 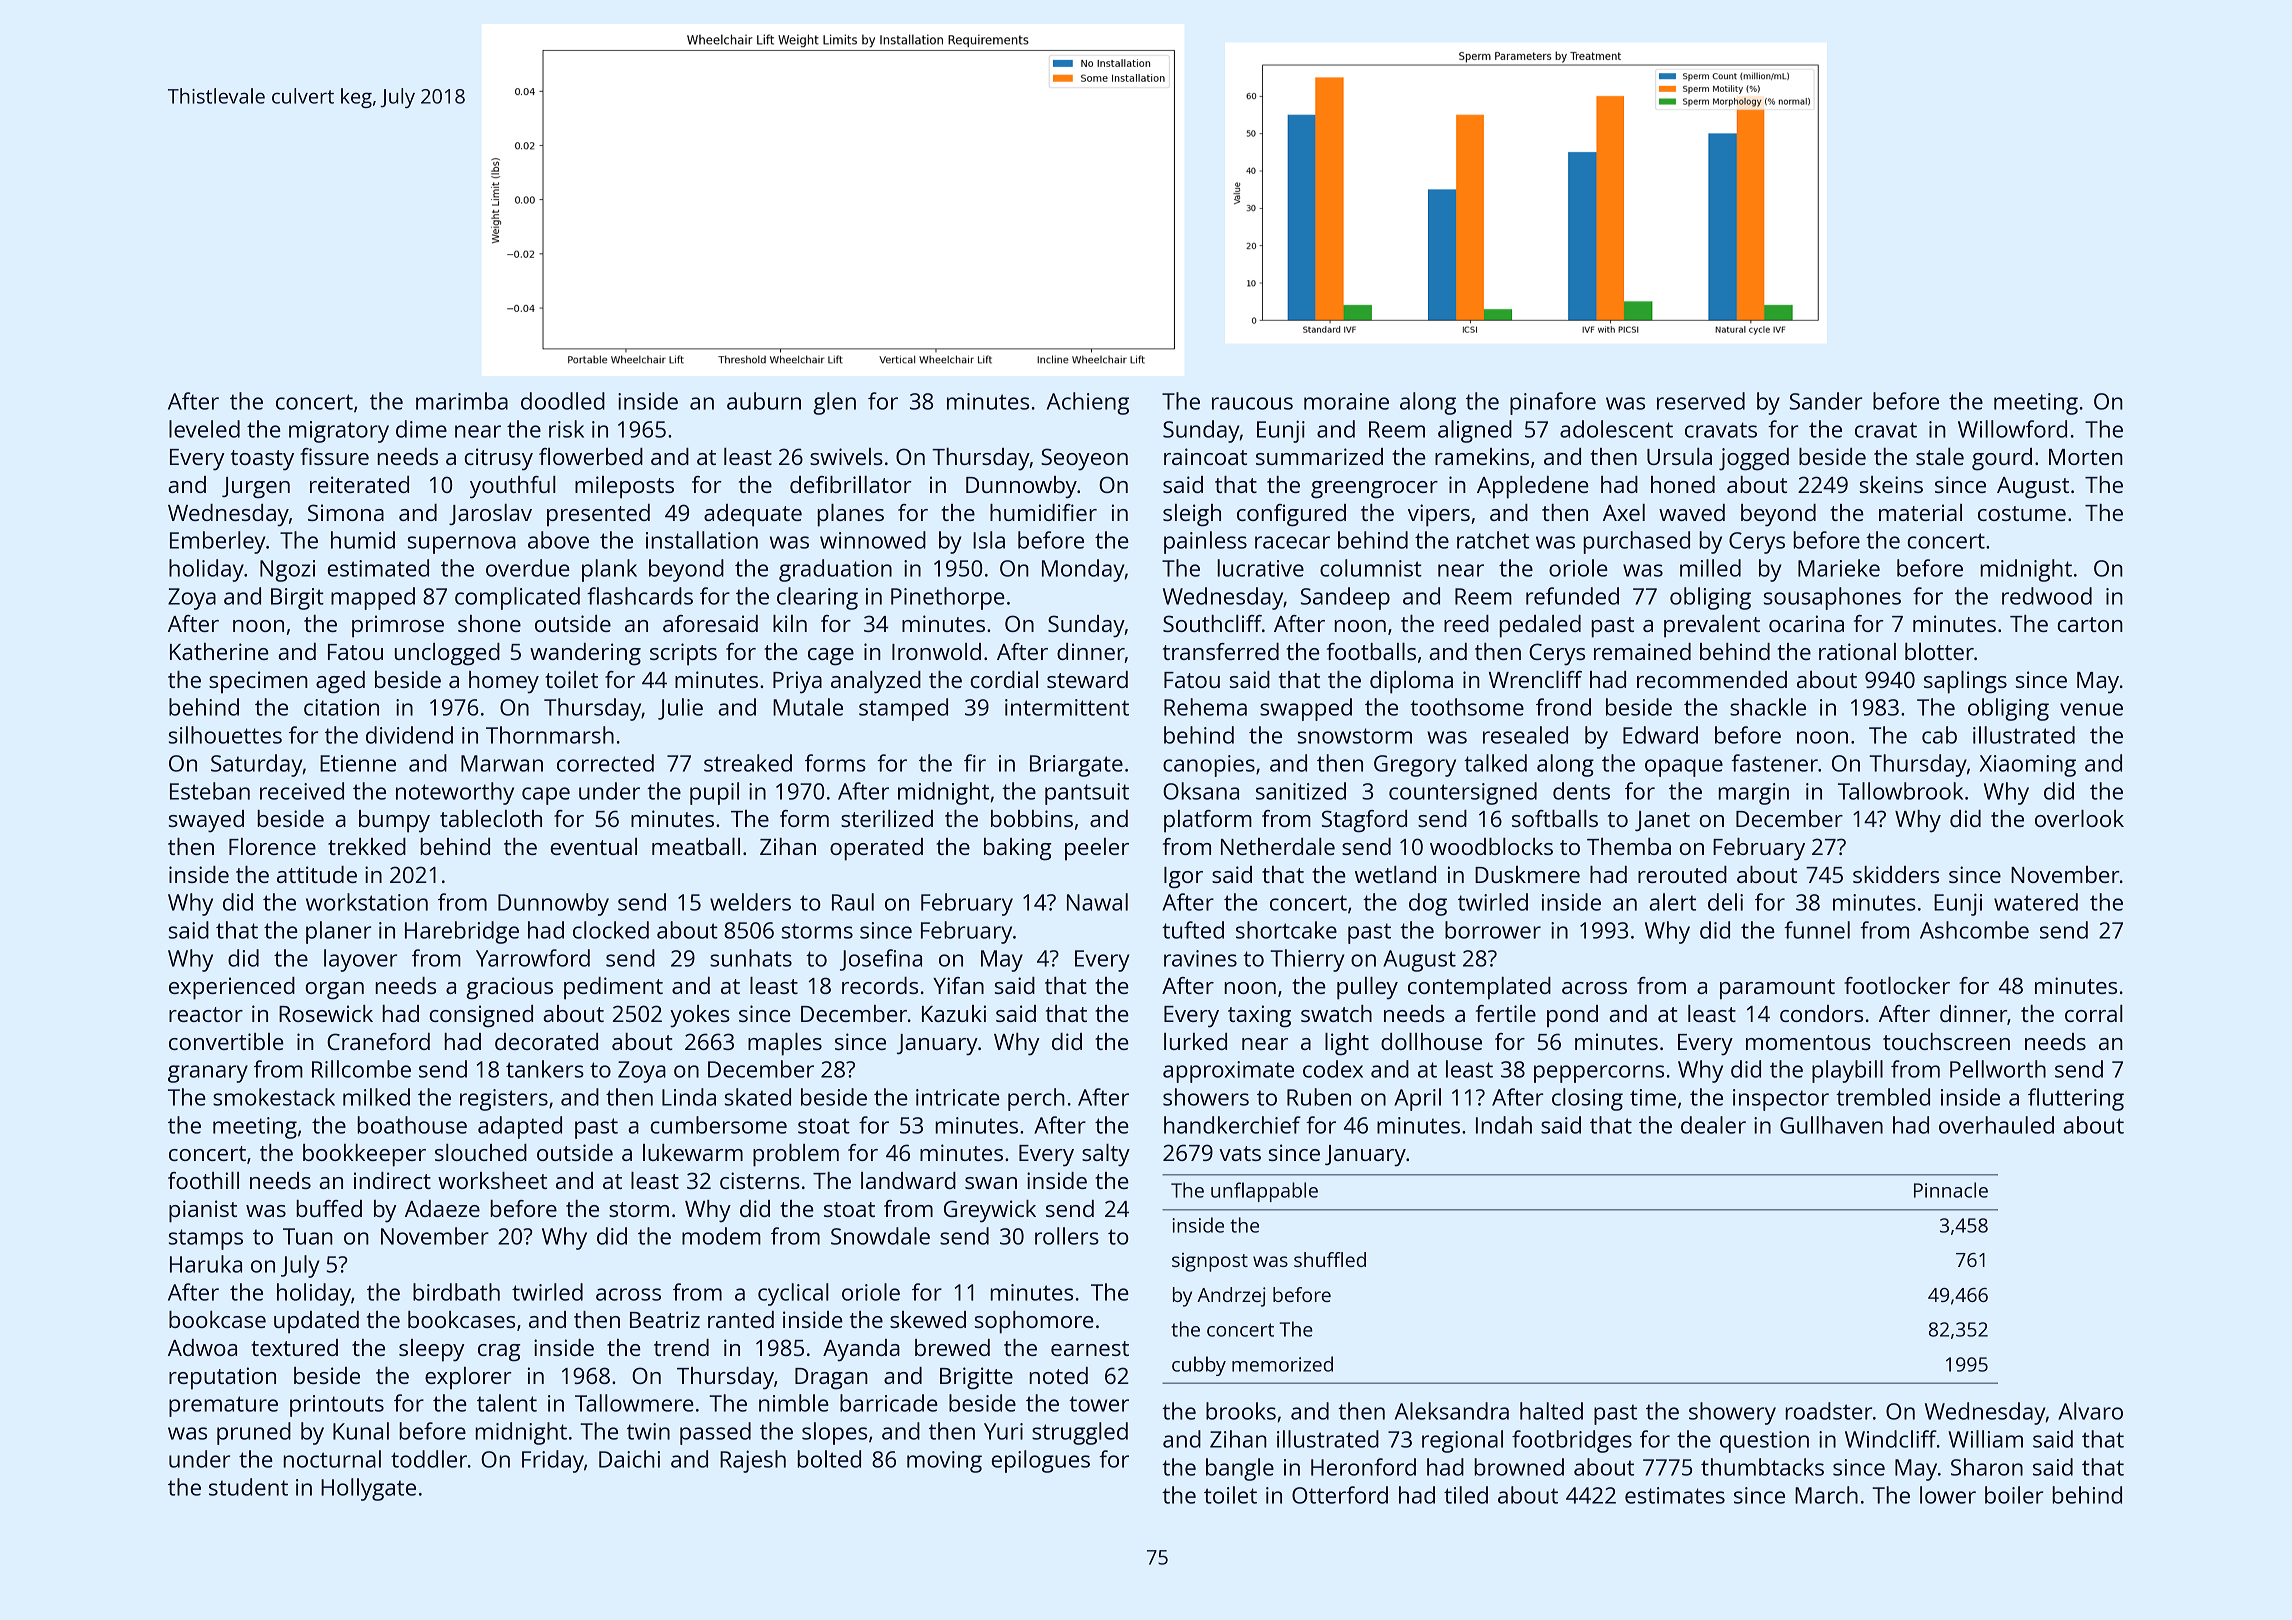 I want to click on premature, so click(x=223, y=1406).
